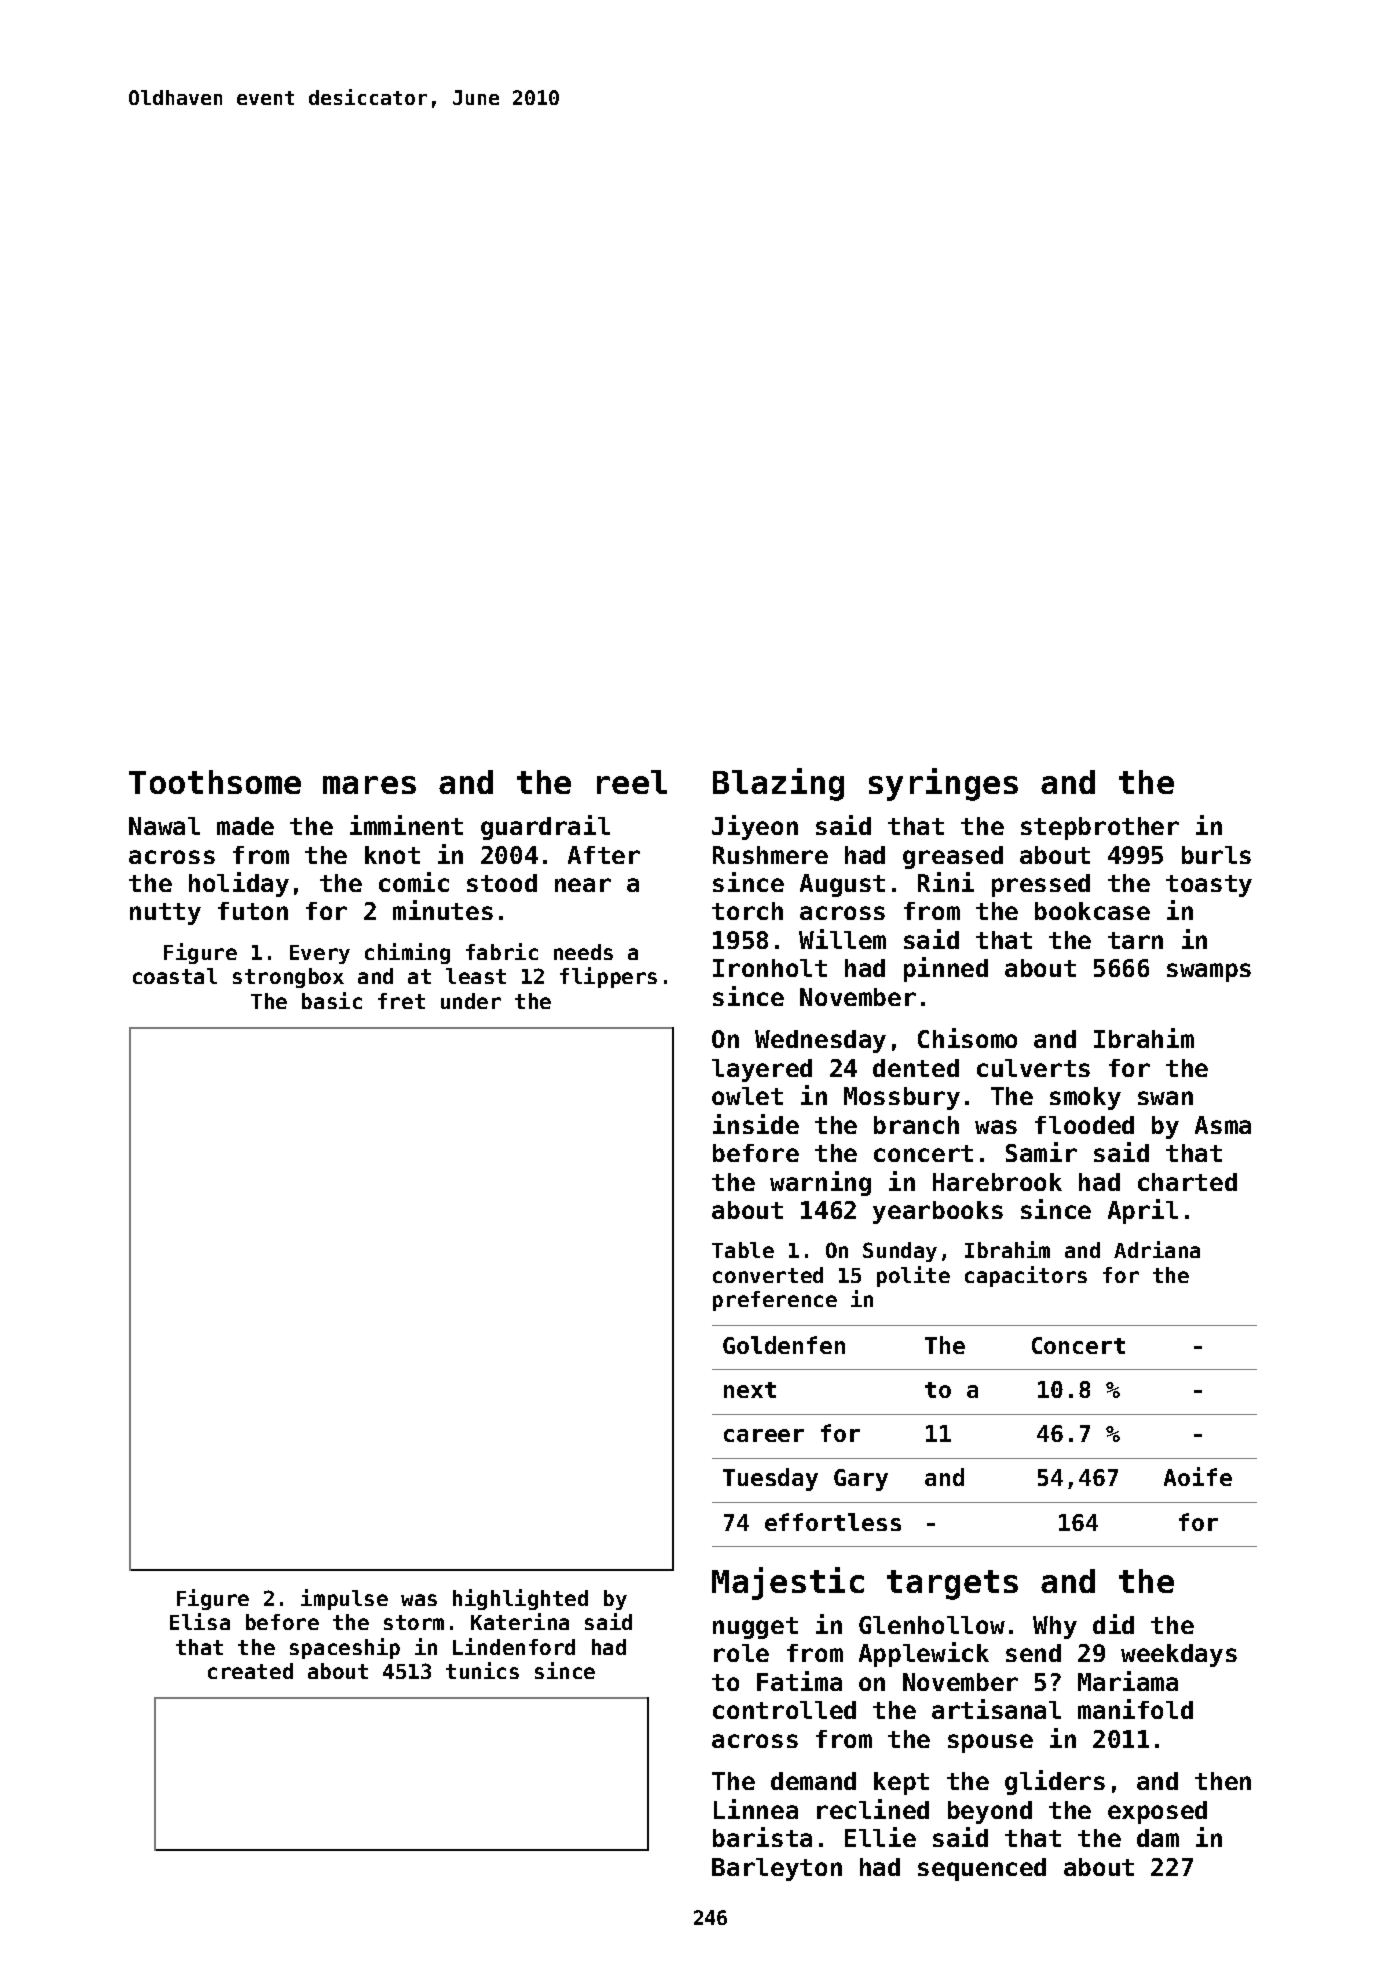 The image size is (1386, 1969). What do you see at coordinates (1216, 855) in the screenshot?
I see `burls` at bounding box center [1216, 855].
